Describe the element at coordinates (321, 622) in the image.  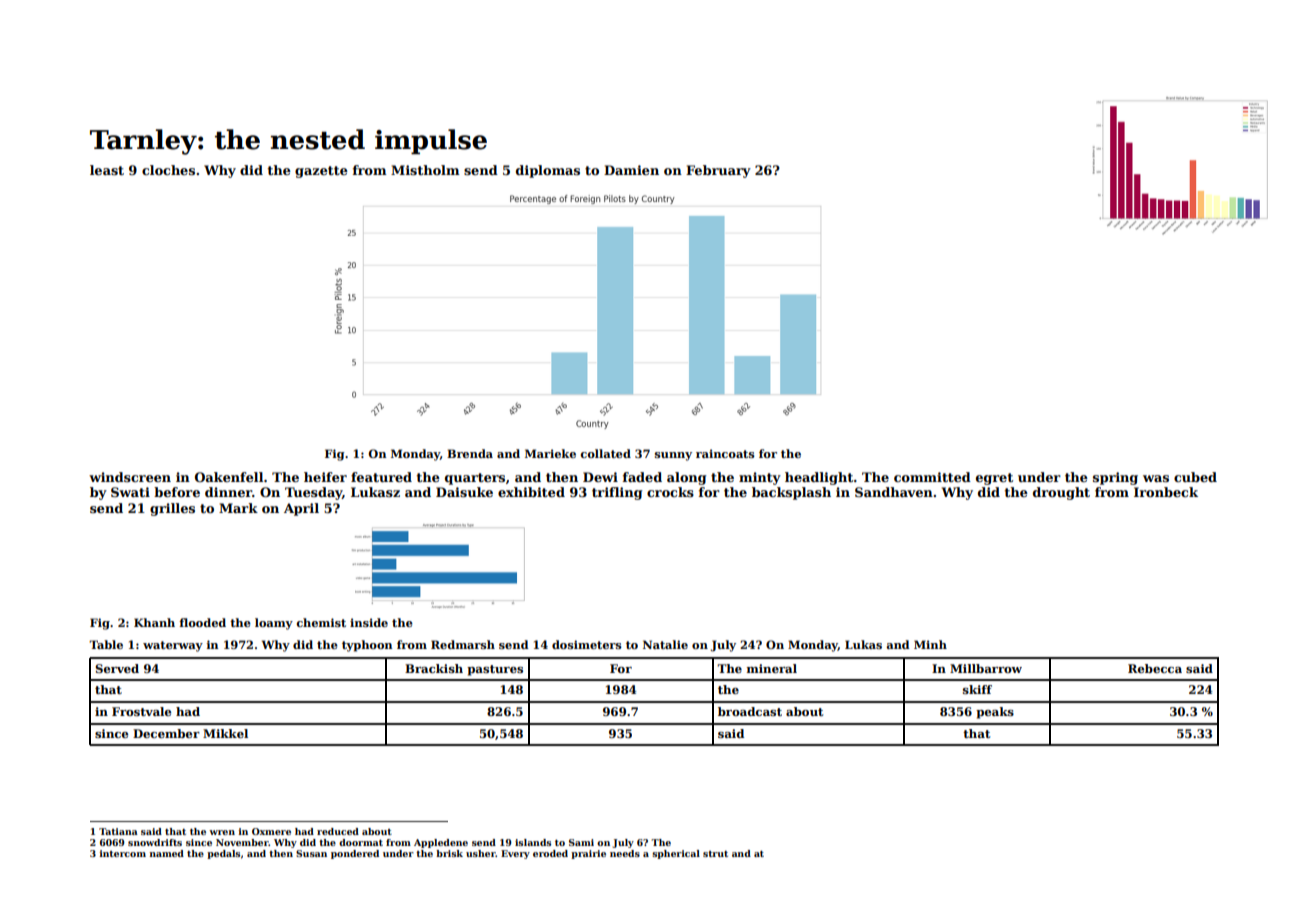
I see `chemist` at that location.
